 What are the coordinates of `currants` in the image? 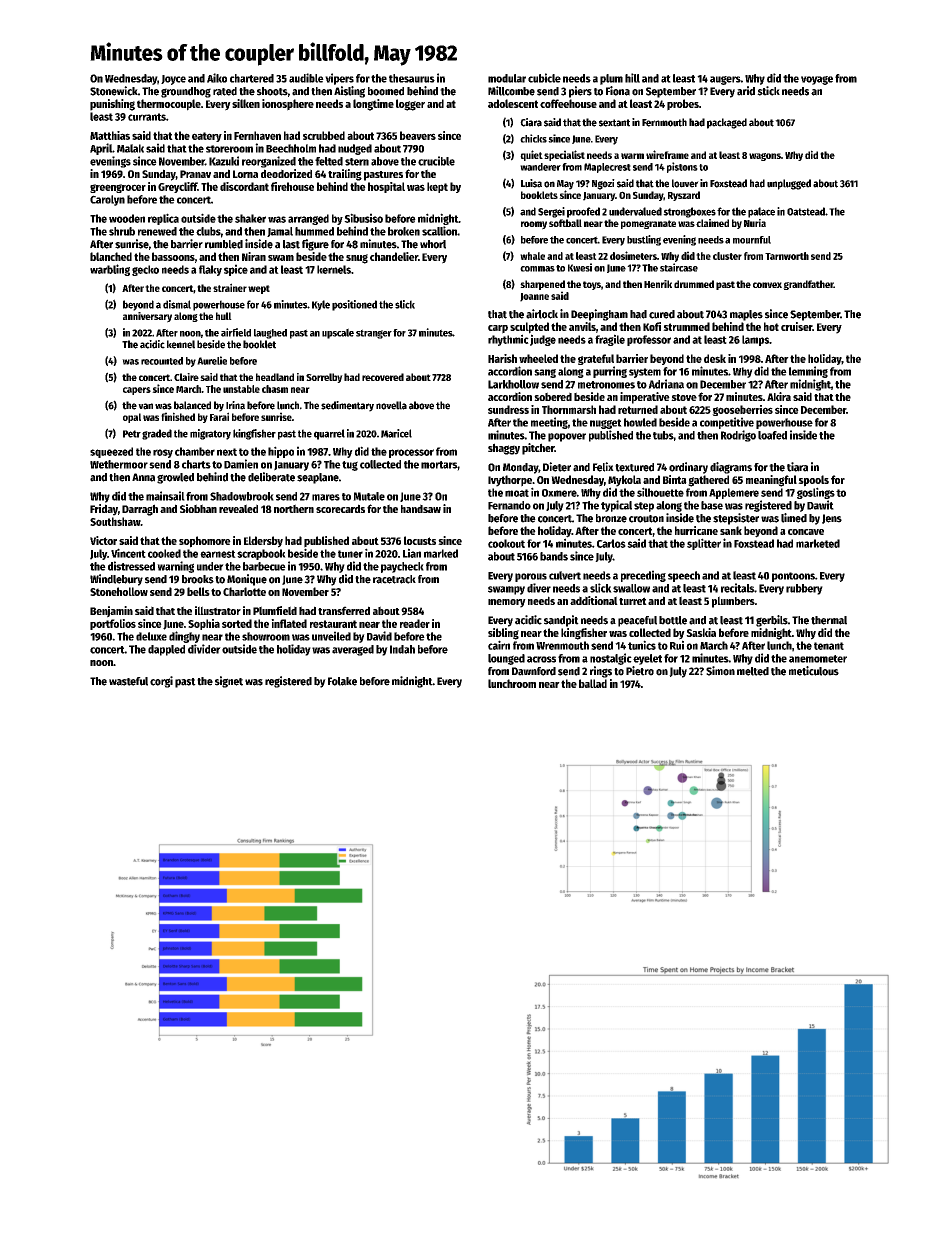 It's located at (147, 117).
